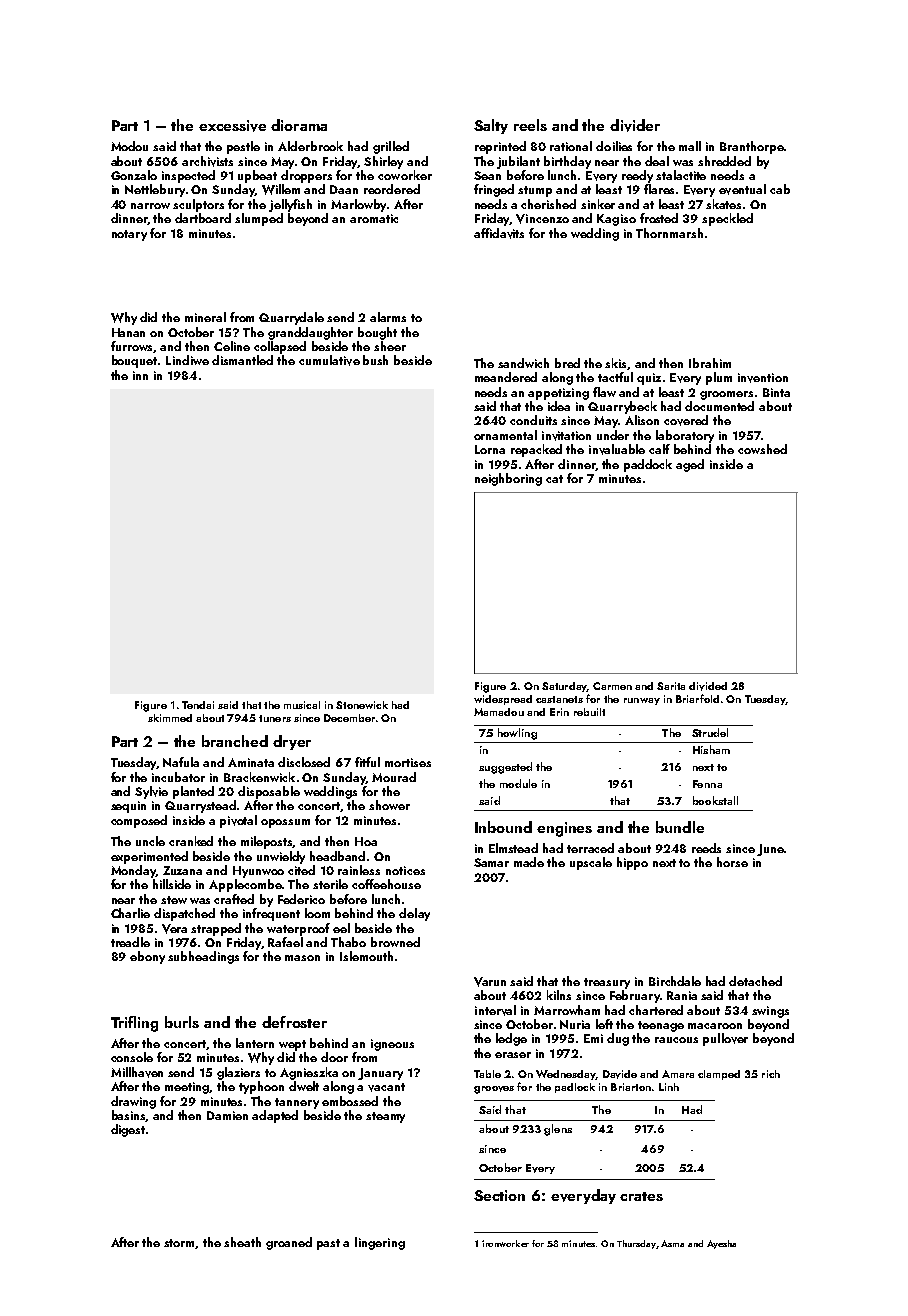 The image size is (908, 1316). What do you see at coordinates (187, 360) in the image?
I see `Lindiwe` at bounding box center [187, 360].
